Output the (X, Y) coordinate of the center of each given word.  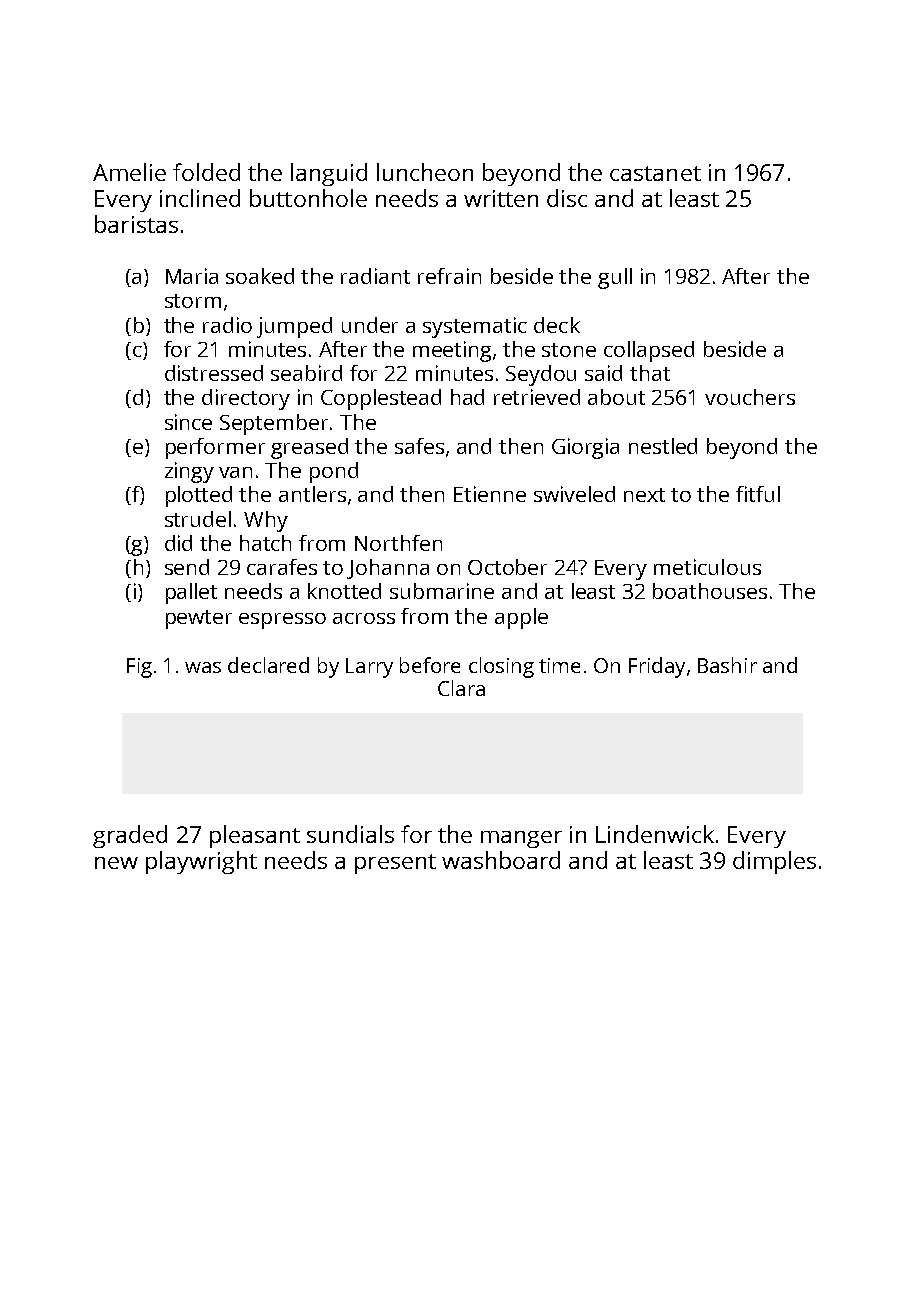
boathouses (710, 591)
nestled (663, 446)
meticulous (707, 567)
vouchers (750, 397)
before (430, 665)
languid (329, 174)
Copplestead (381, 399)
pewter (199, 619)
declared (268, 665)
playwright (201, 862)
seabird (306, 373)
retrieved (537, 397)
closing (501, 667)
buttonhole (308, 198)
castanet (655, 173)
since (188, 422)
